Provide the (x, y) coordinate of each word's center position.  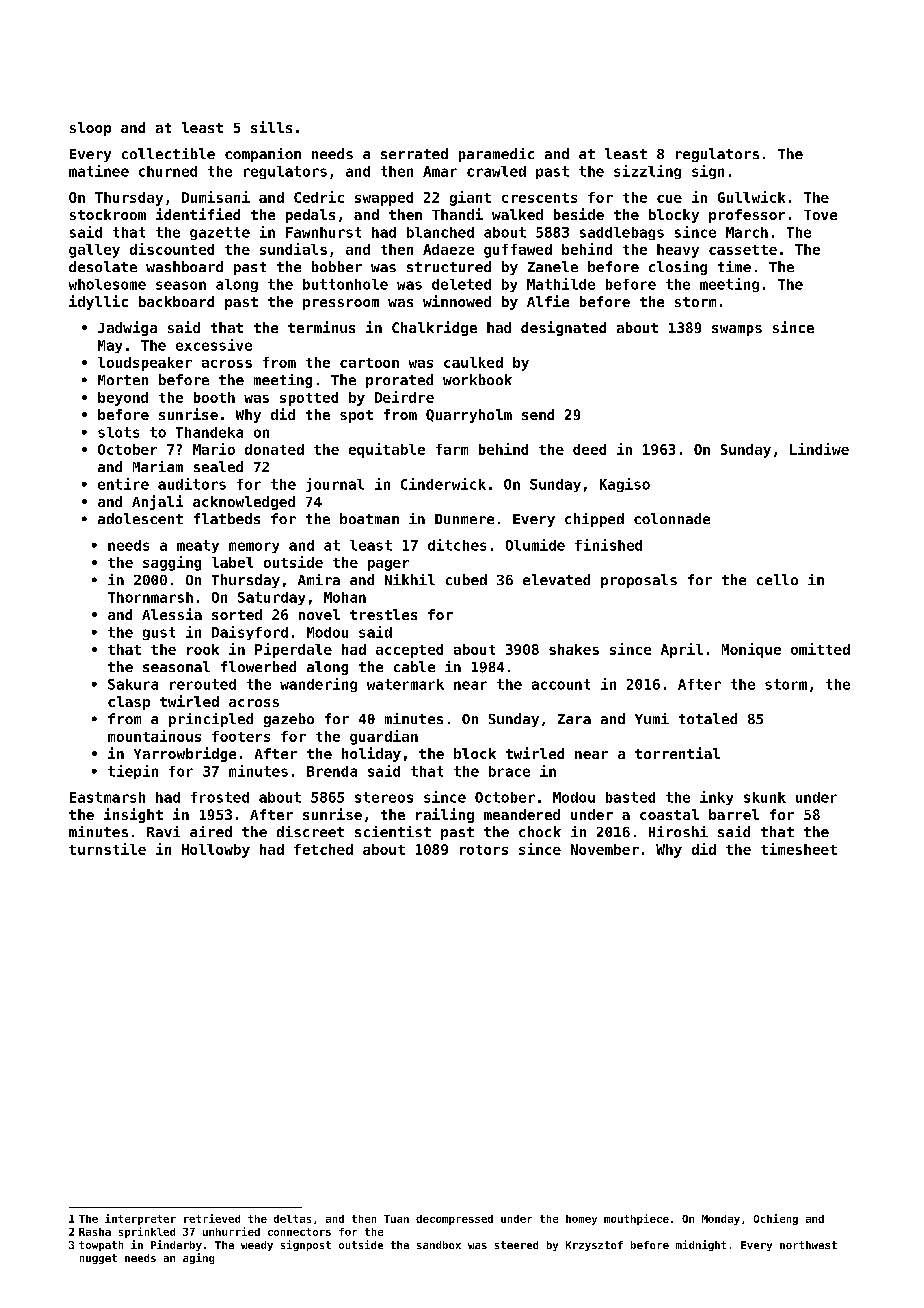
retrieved (212, 1218)
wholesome (107, 284)
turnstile (107, 849)
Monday (721, 1220)
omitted (820, 649)
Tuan (396, 1219)
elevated (556, 579)
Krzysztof (594, 1246)
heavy (678, 251)
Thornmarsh (150, 597)
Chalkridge (434, 328)
